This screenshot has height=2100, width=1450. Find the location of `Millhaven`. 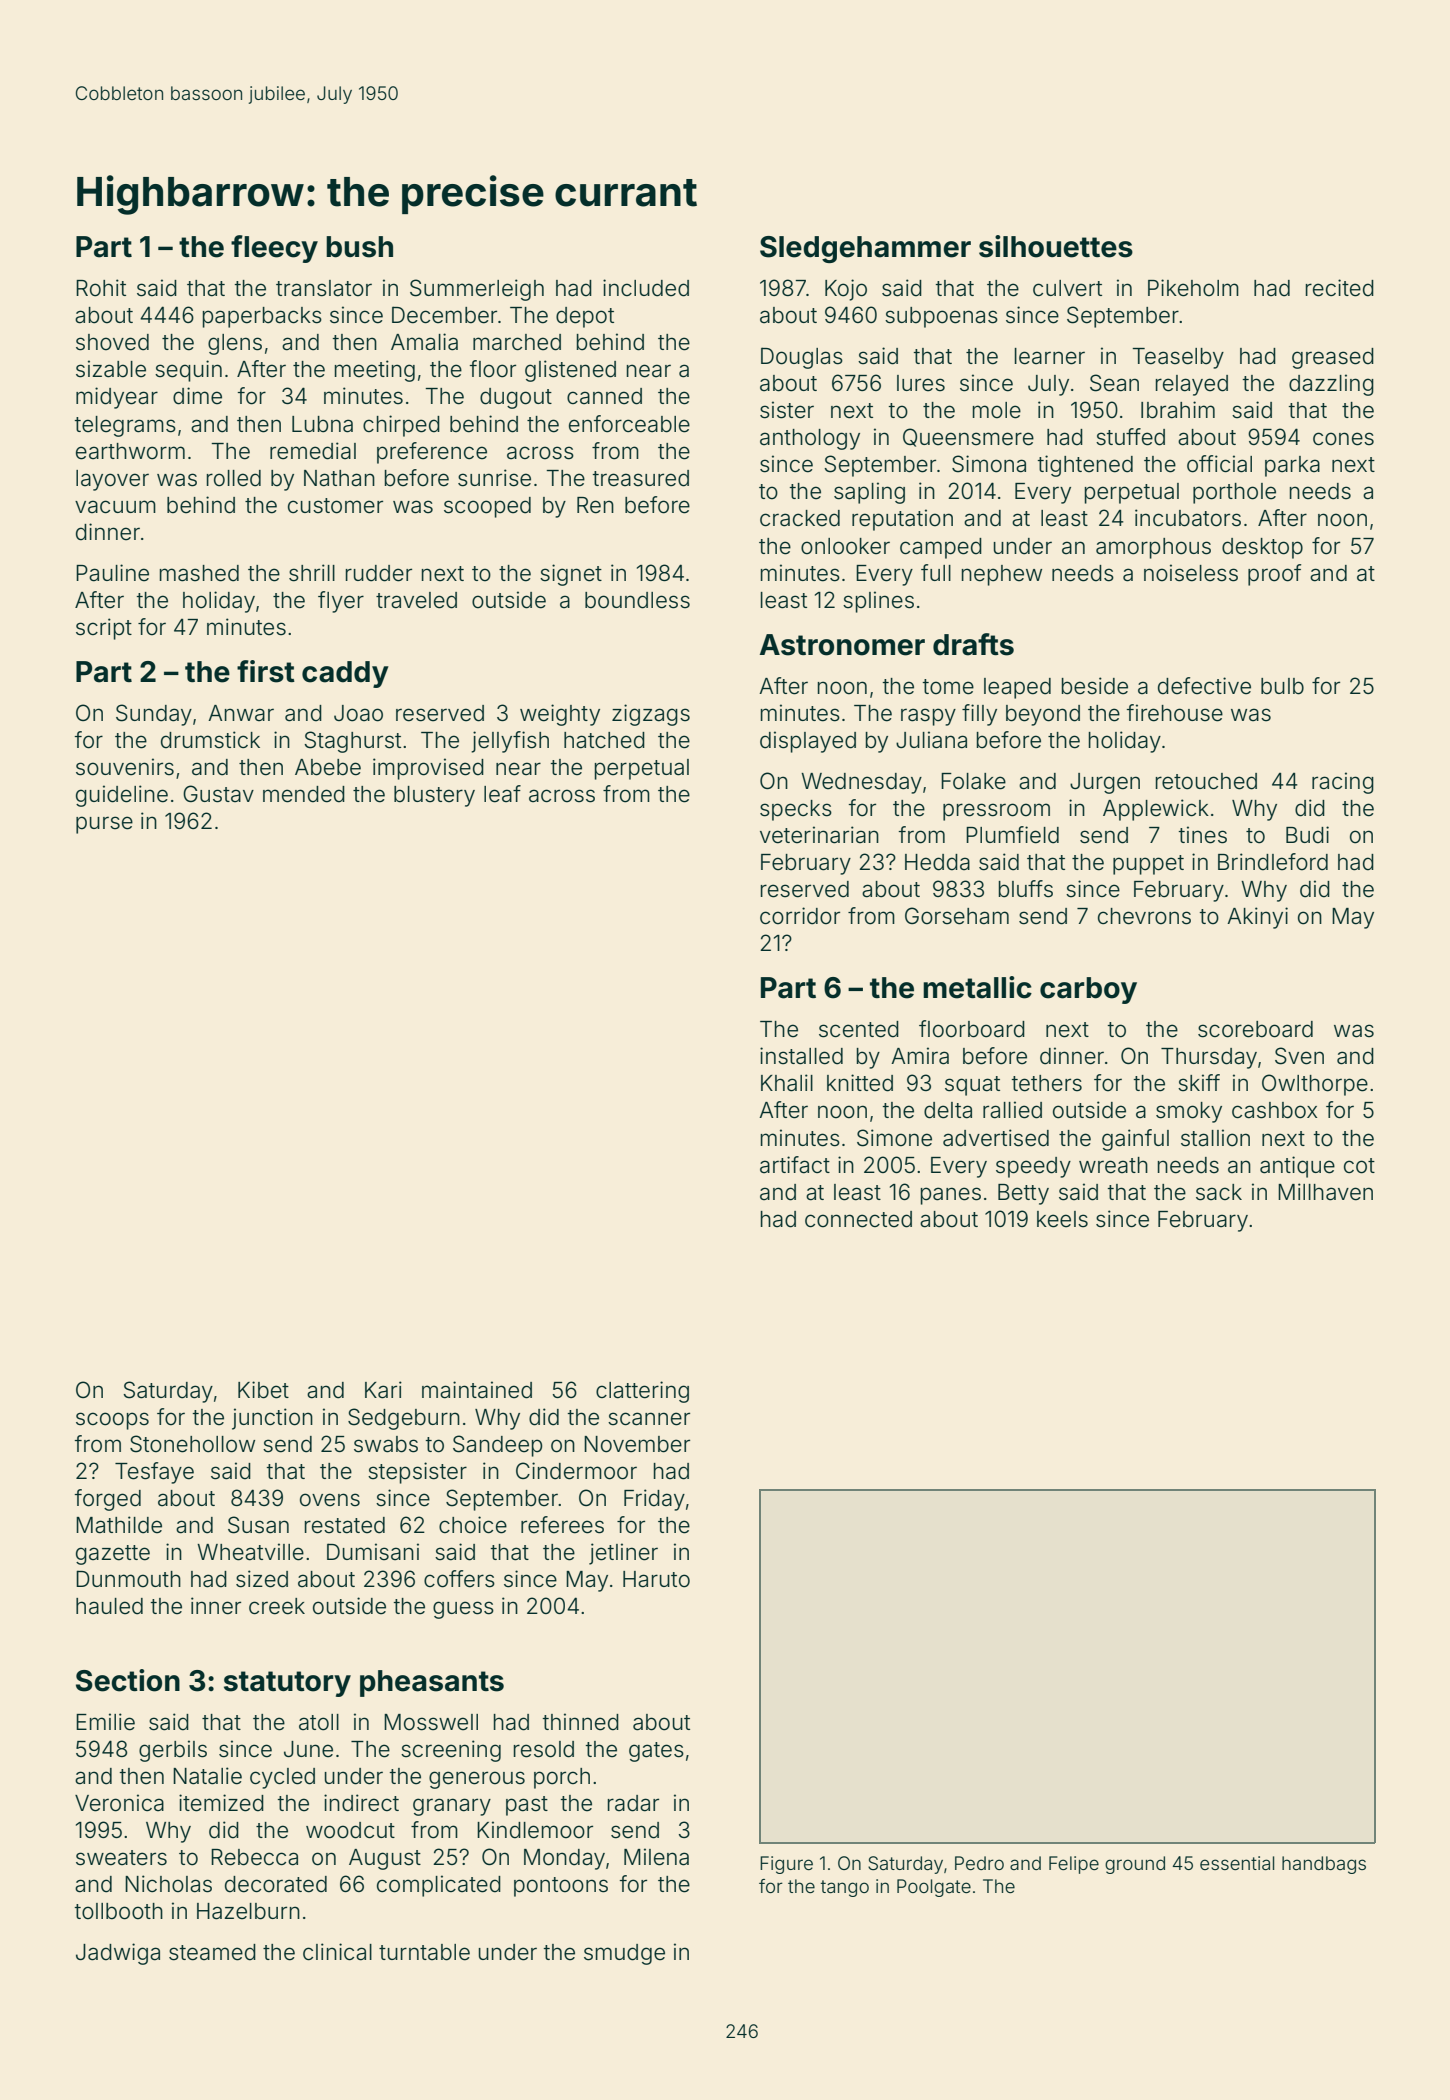

Millhaven is located at coordinates (1325, 1192).
